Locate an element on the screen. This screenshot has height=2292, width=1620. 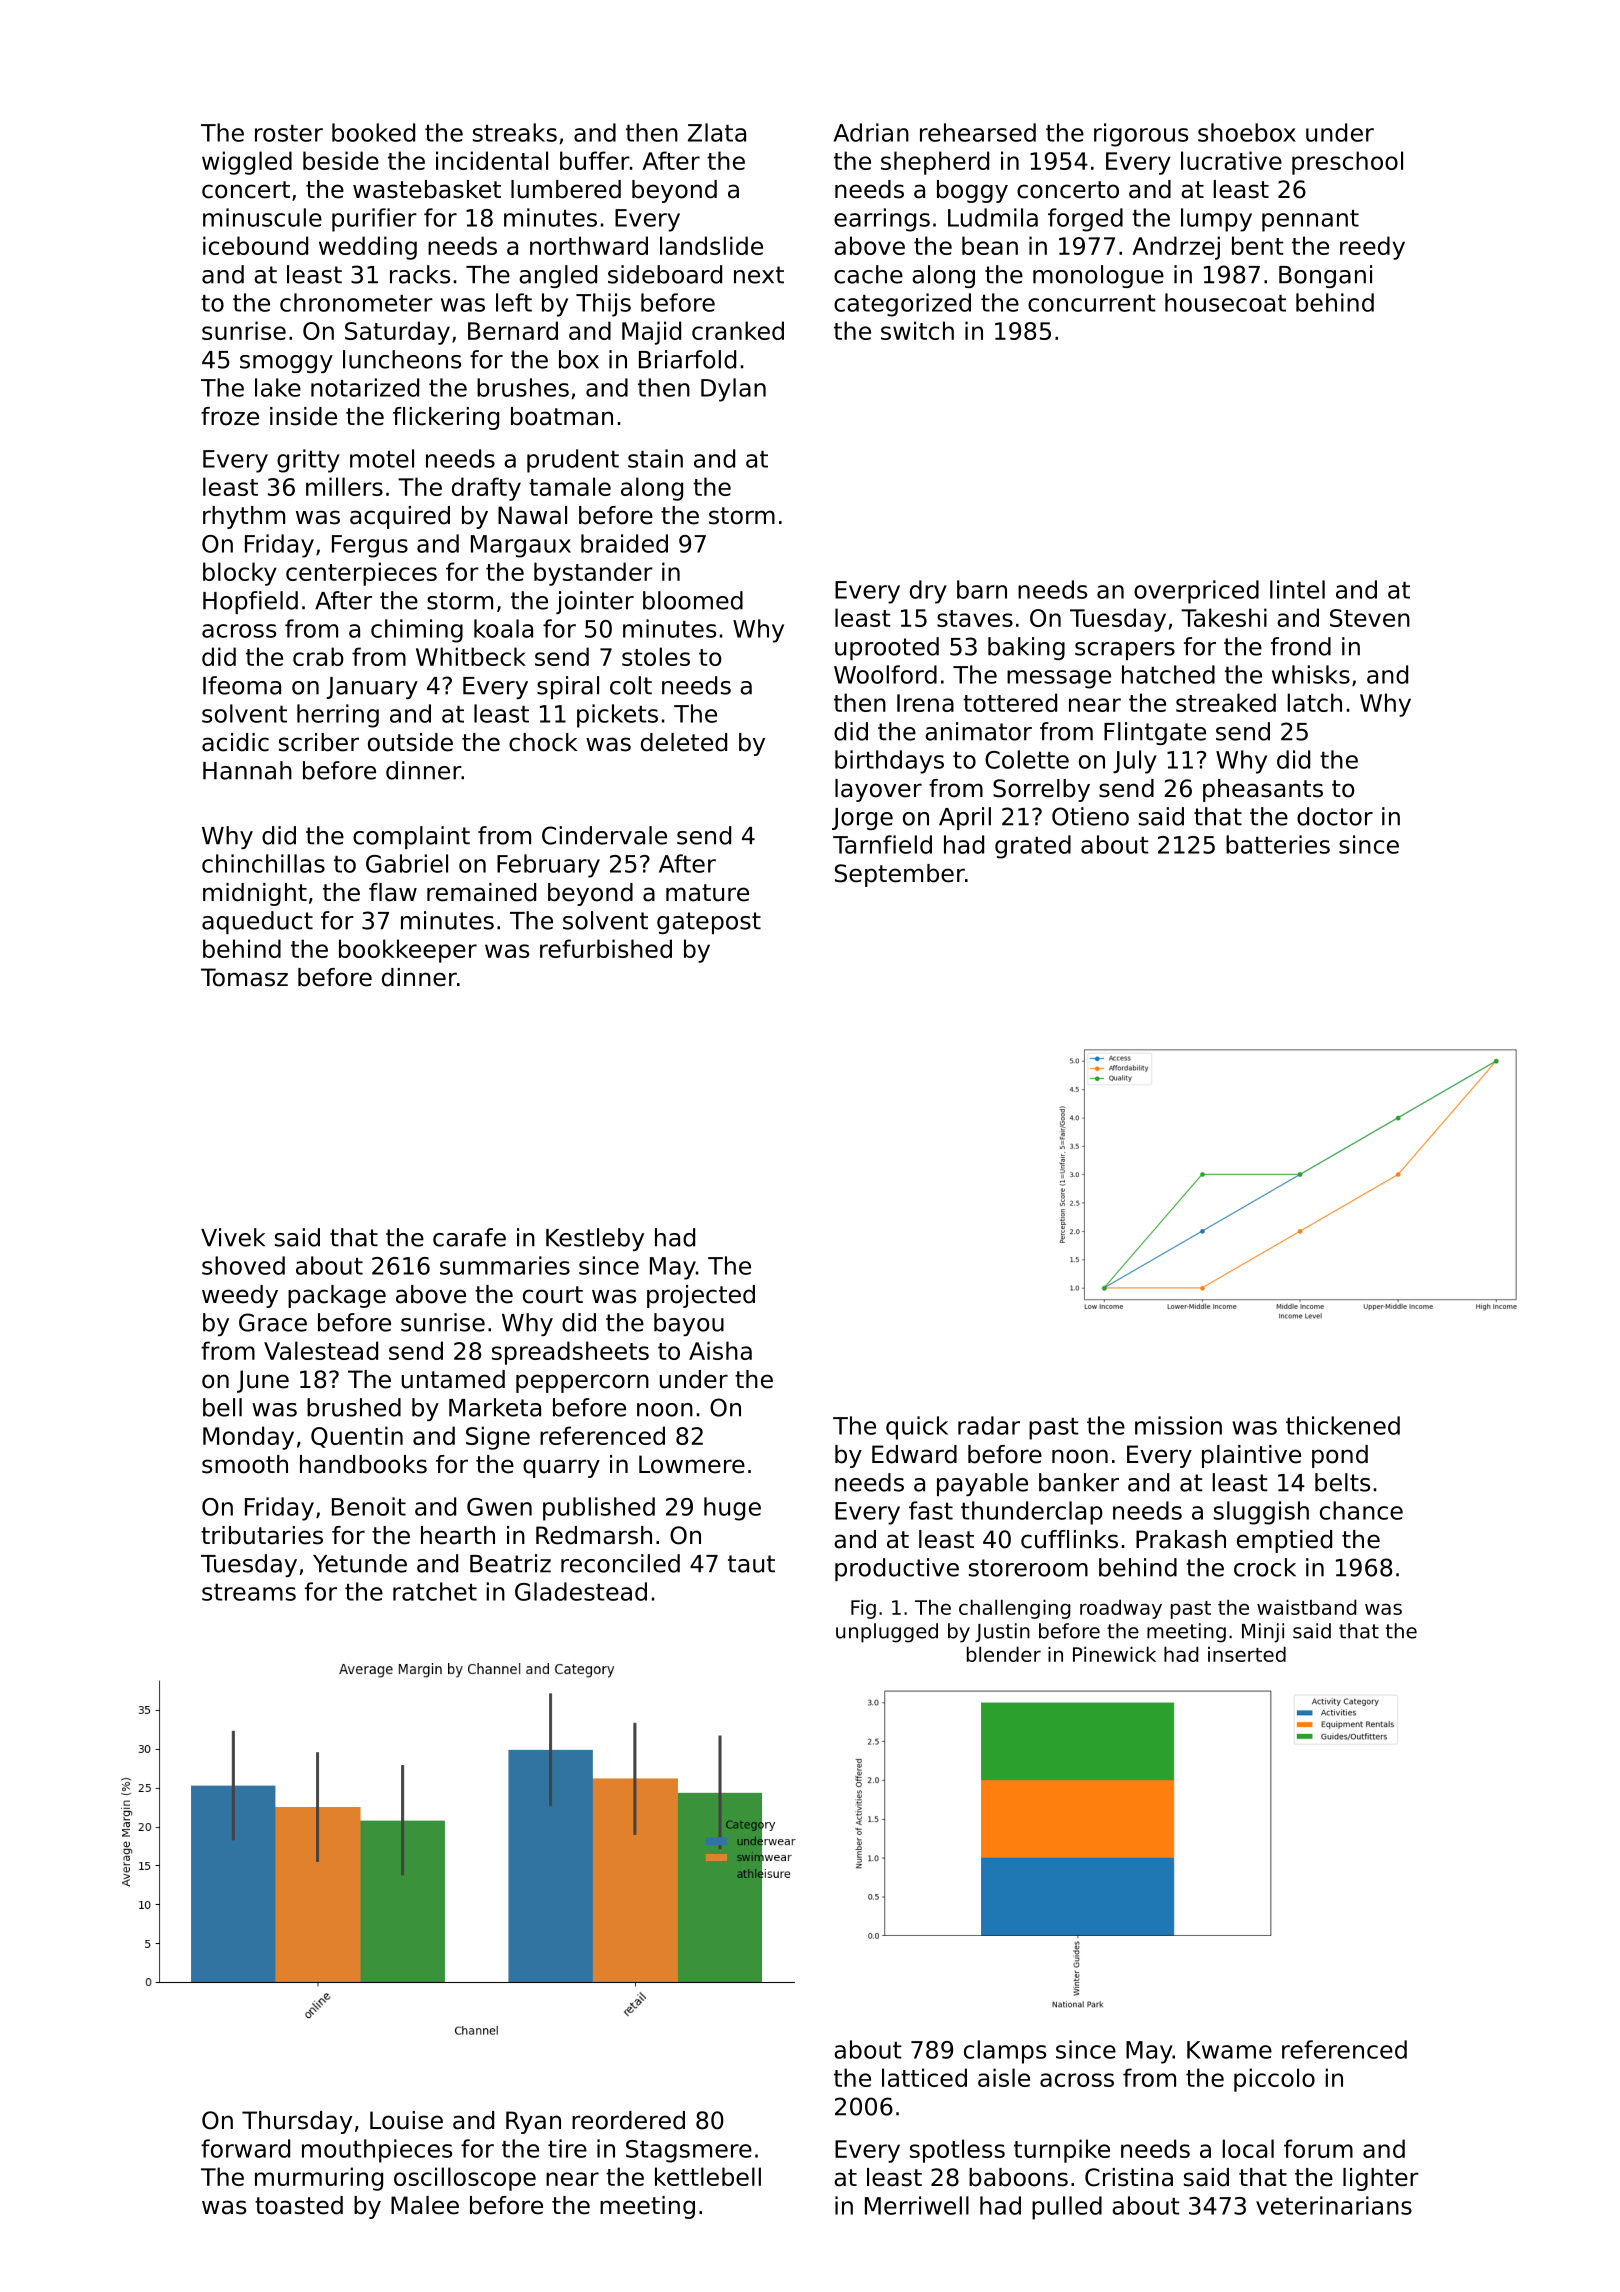
pulled is located at coordinates (1067, 2208).
